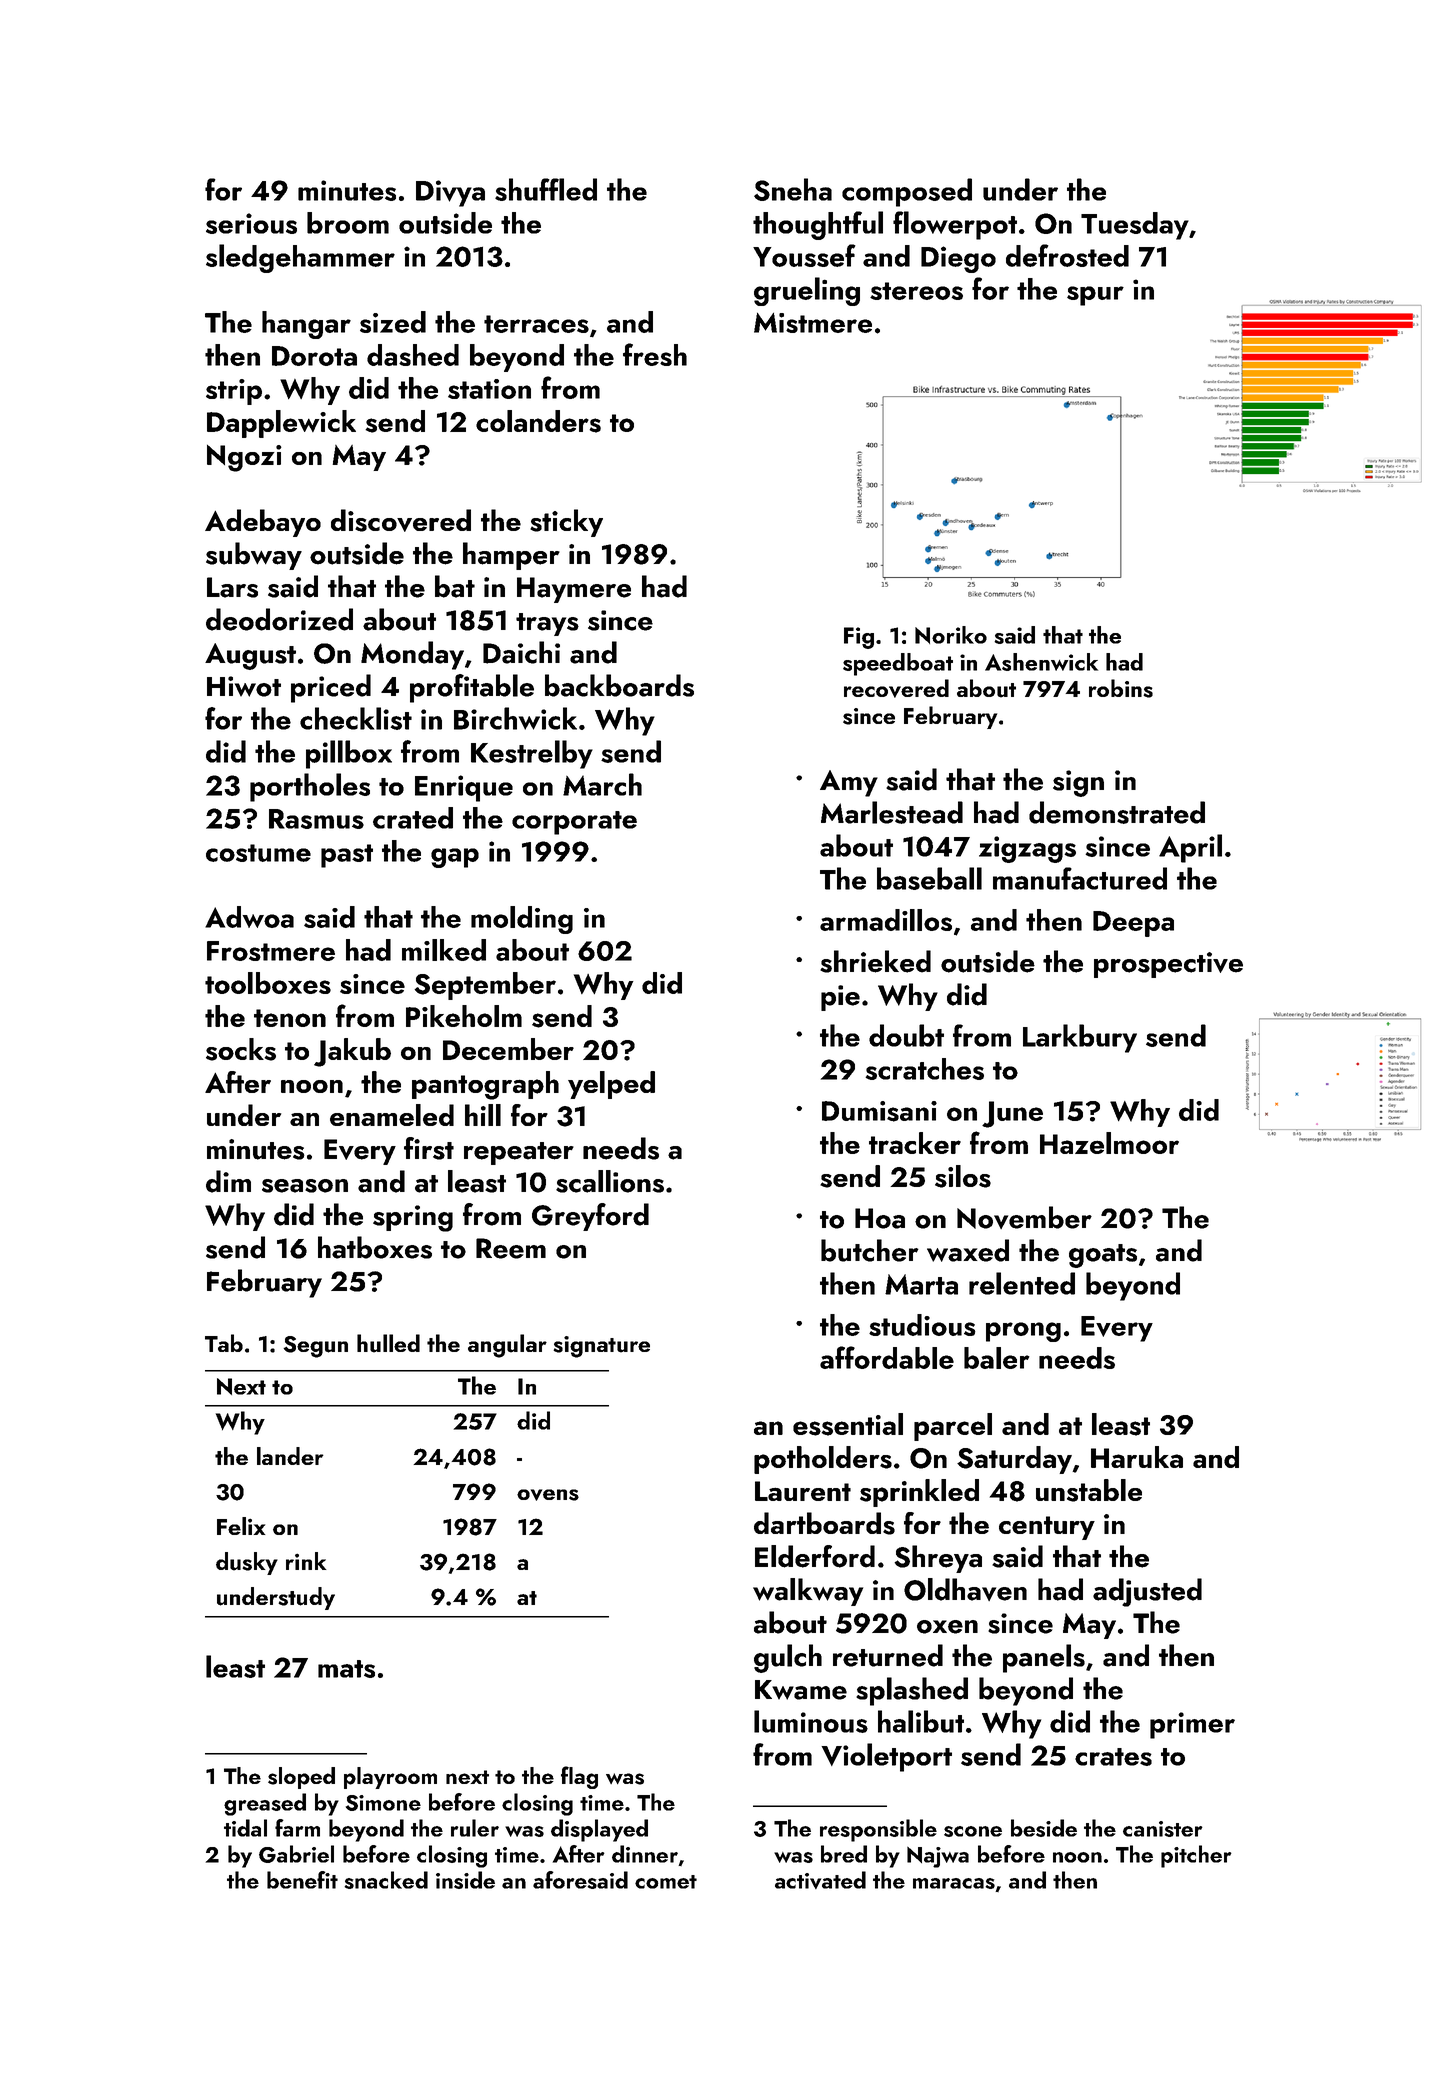 The height and width of the page is (2100, 1450). I want to click on terraces, so click(536, 324).
